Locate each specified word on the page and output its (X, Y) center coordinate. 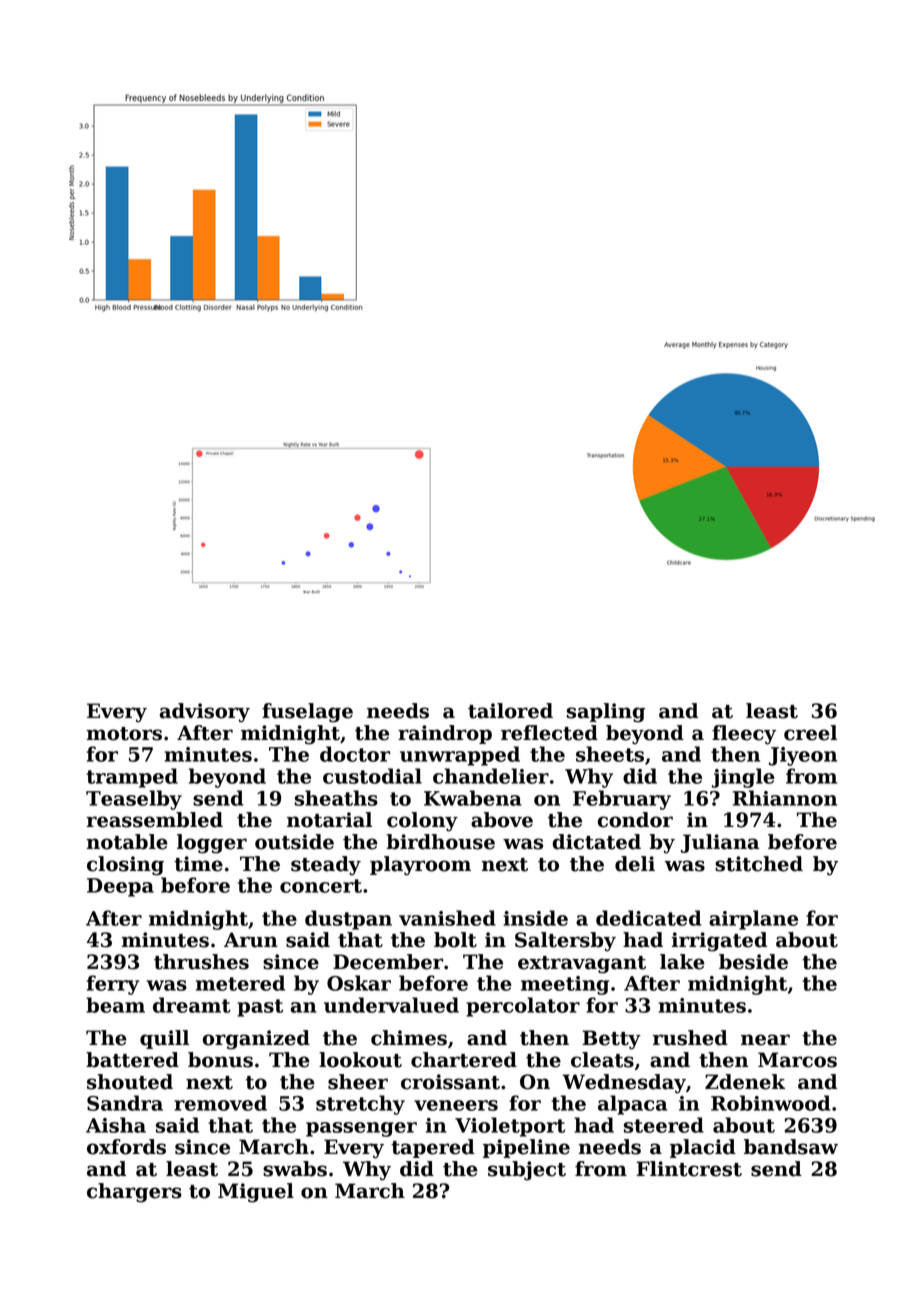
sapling (606, 713)
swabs (295, 1169)
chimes (409, 1038)
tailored (510, 711)
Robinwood (771, 1103)
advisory (205, 713)
